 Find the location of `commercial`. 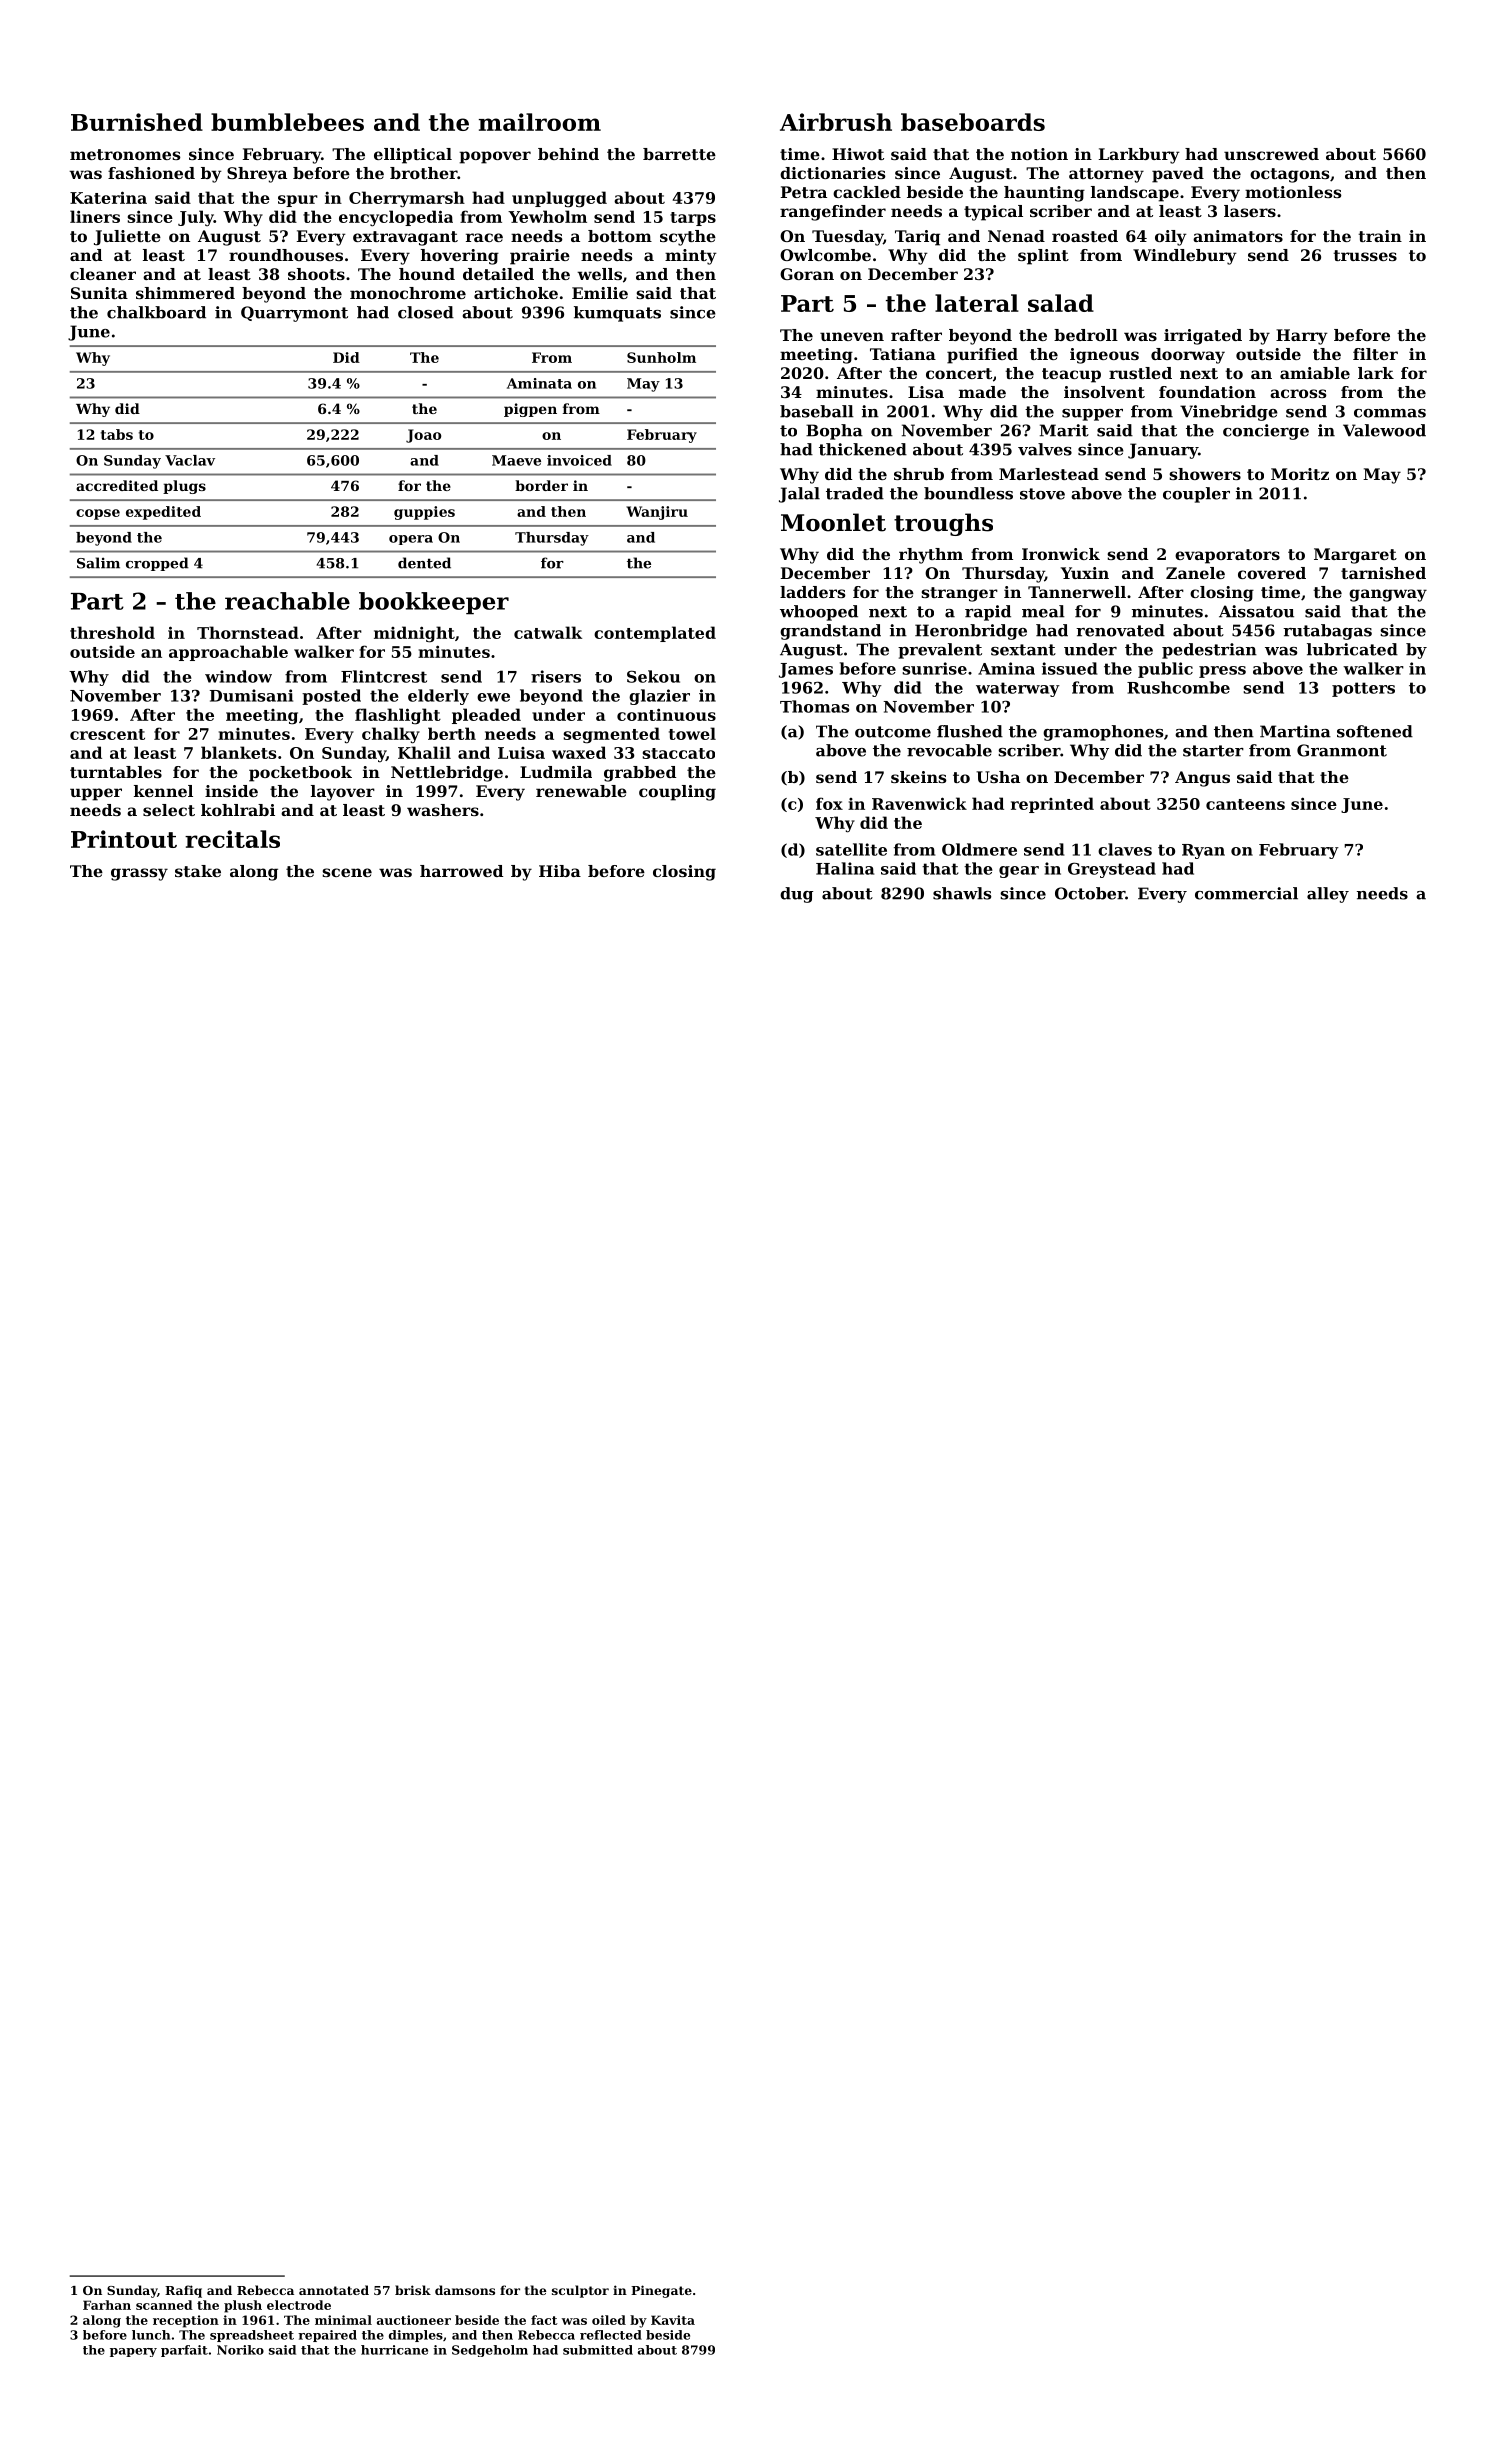

commercial is located at coordinates (1246, 893).
